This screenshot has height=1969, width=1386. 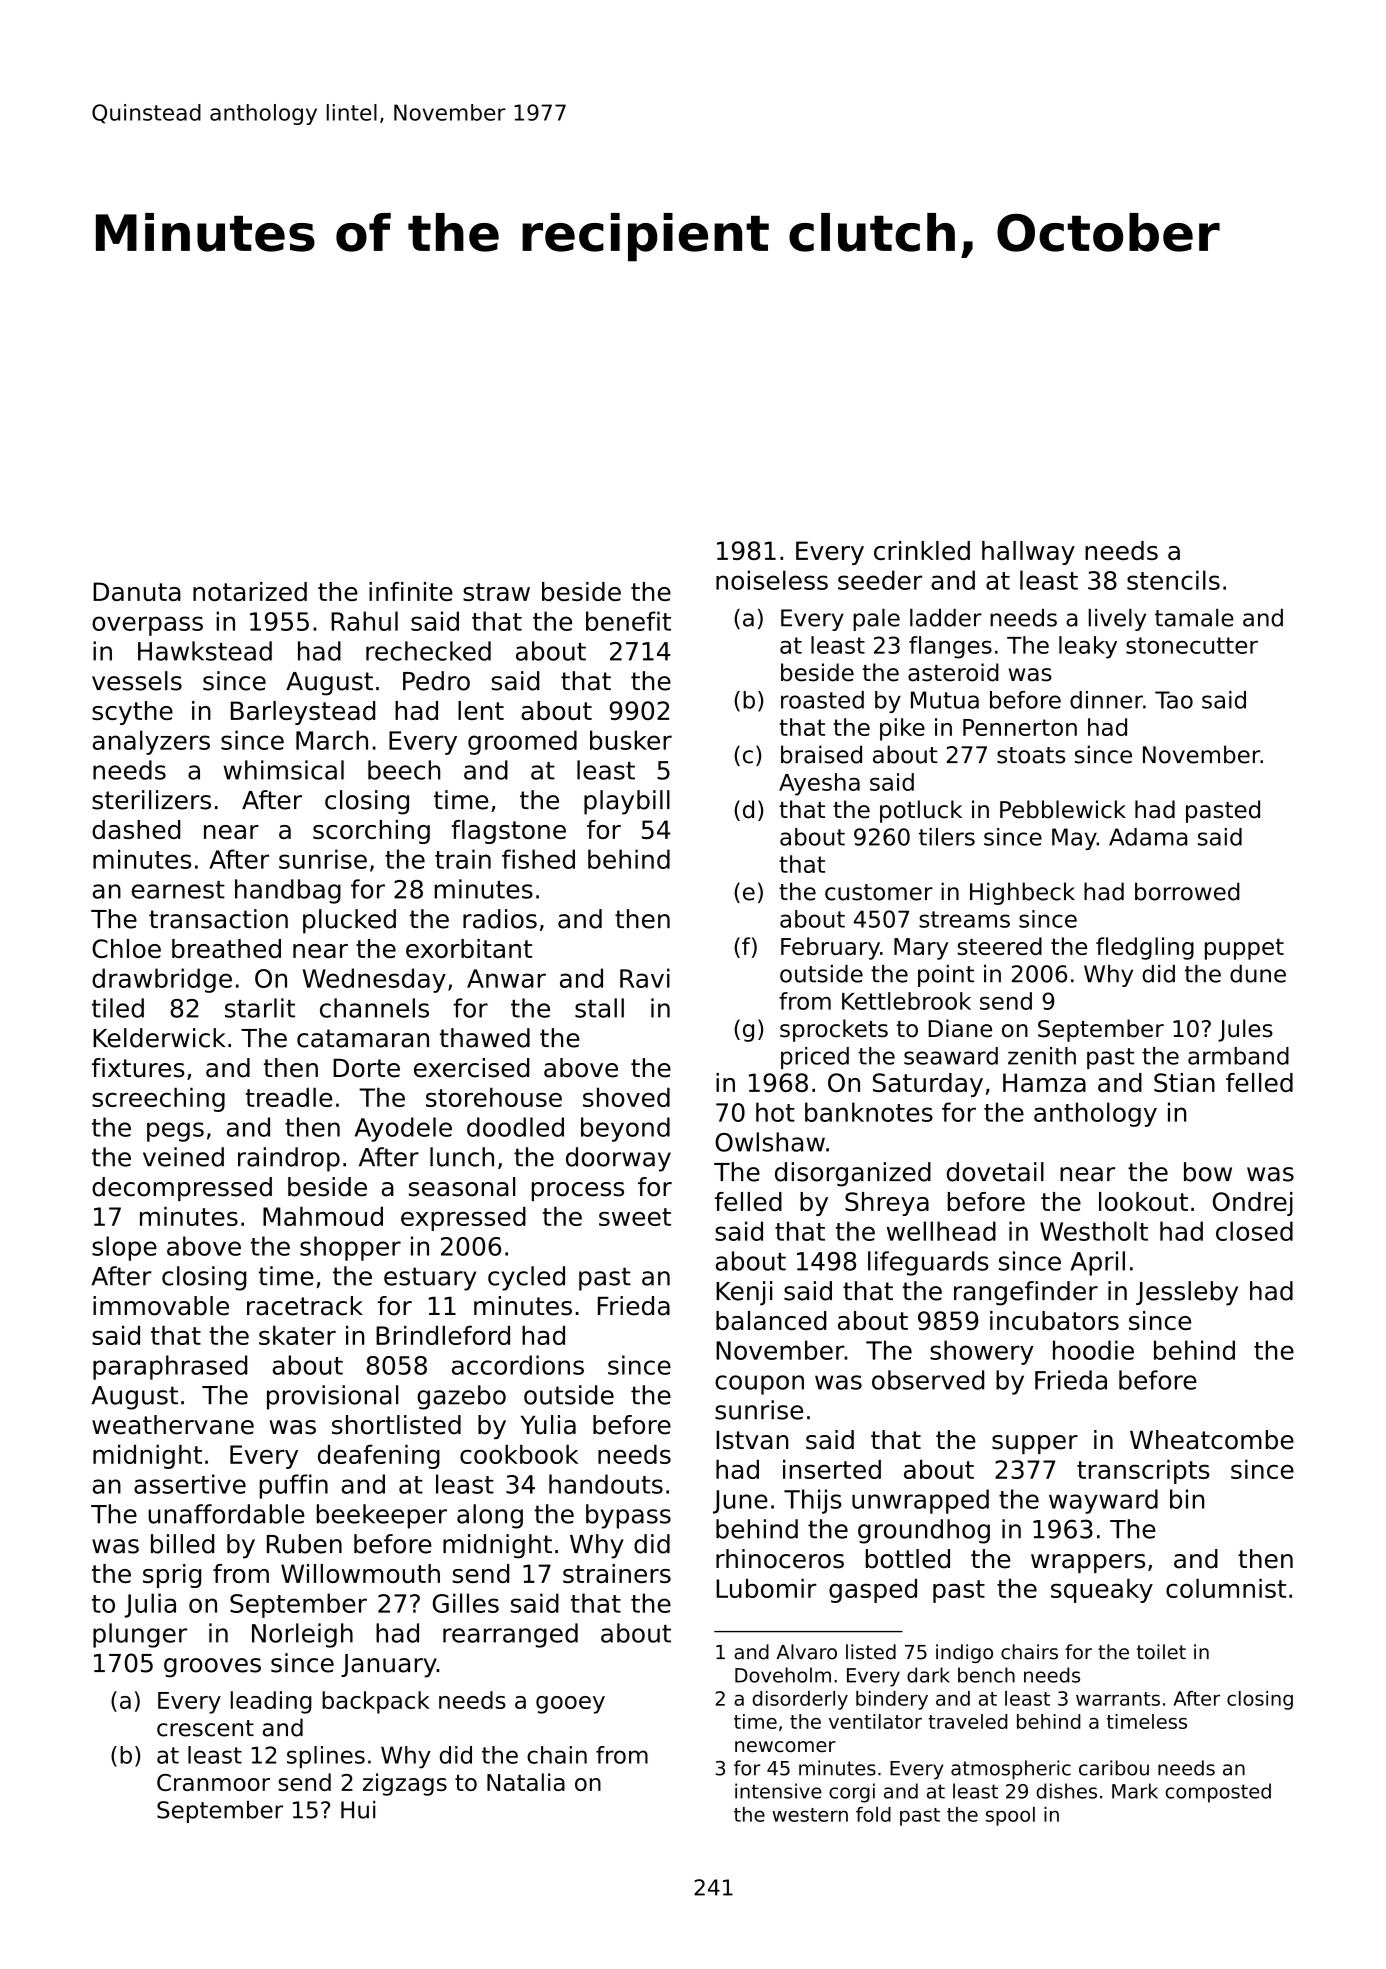 I want to click on armband, so click(x=1238, y=1056).
